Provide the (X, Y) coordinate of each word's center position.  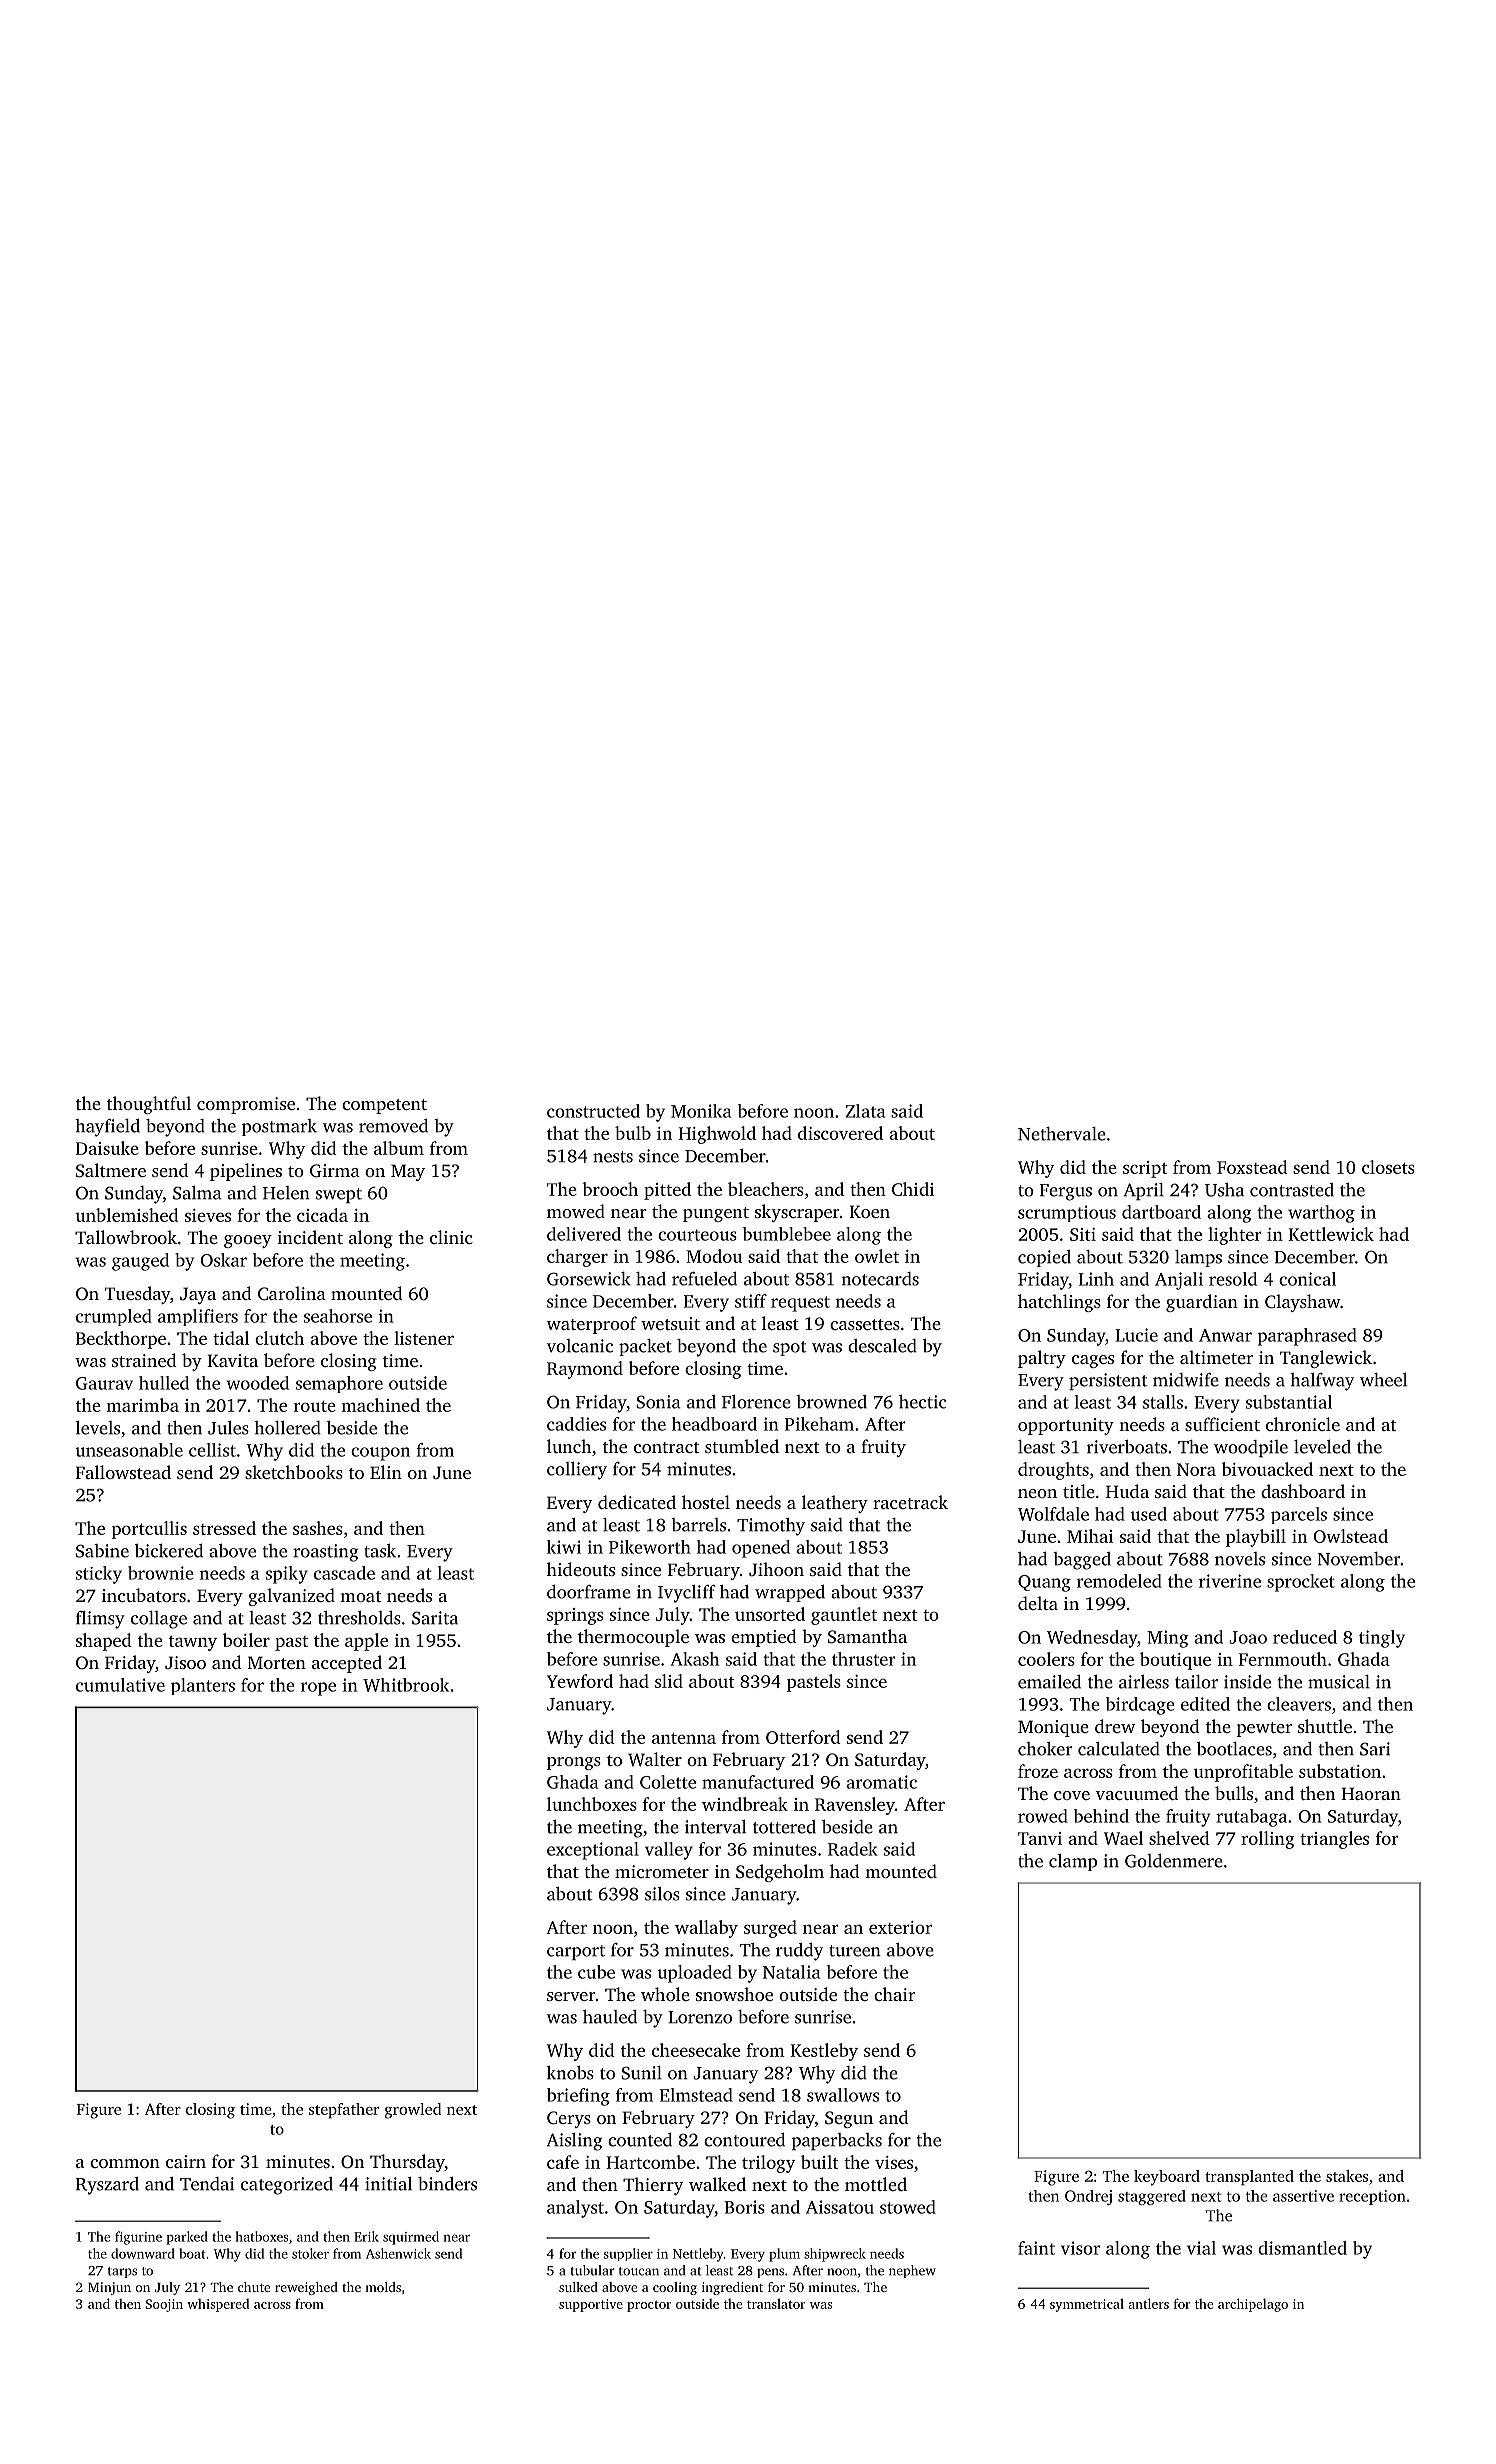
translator (776, 2303)
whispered (218, 2305)
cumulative (120, 1685)
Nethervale (1062, 1134)
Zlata (866, 1111)
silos (662, 1894)
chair (894, 1994)
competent (384, 1106)
